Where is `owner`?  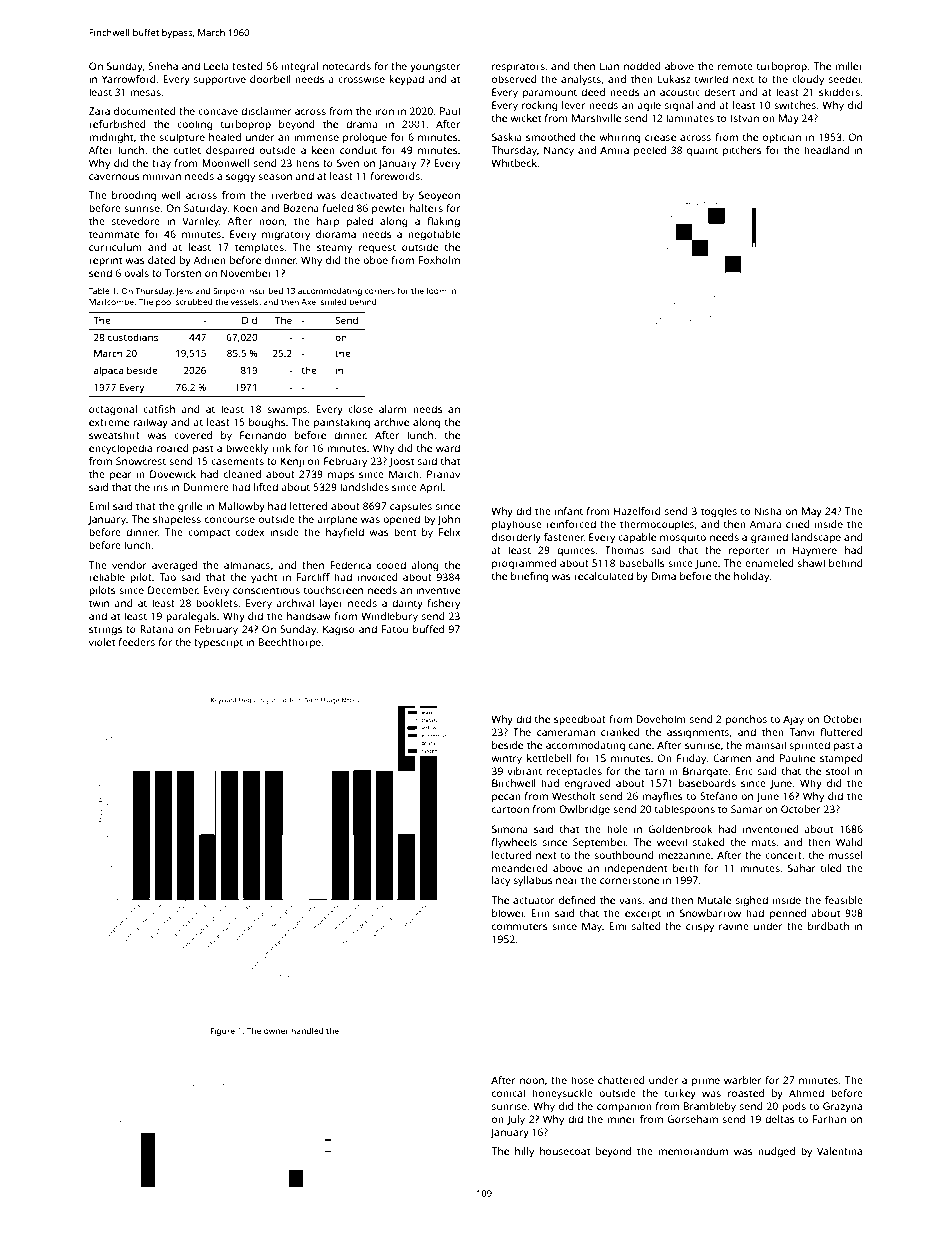 owner is located at coordinates (276, 1031).
